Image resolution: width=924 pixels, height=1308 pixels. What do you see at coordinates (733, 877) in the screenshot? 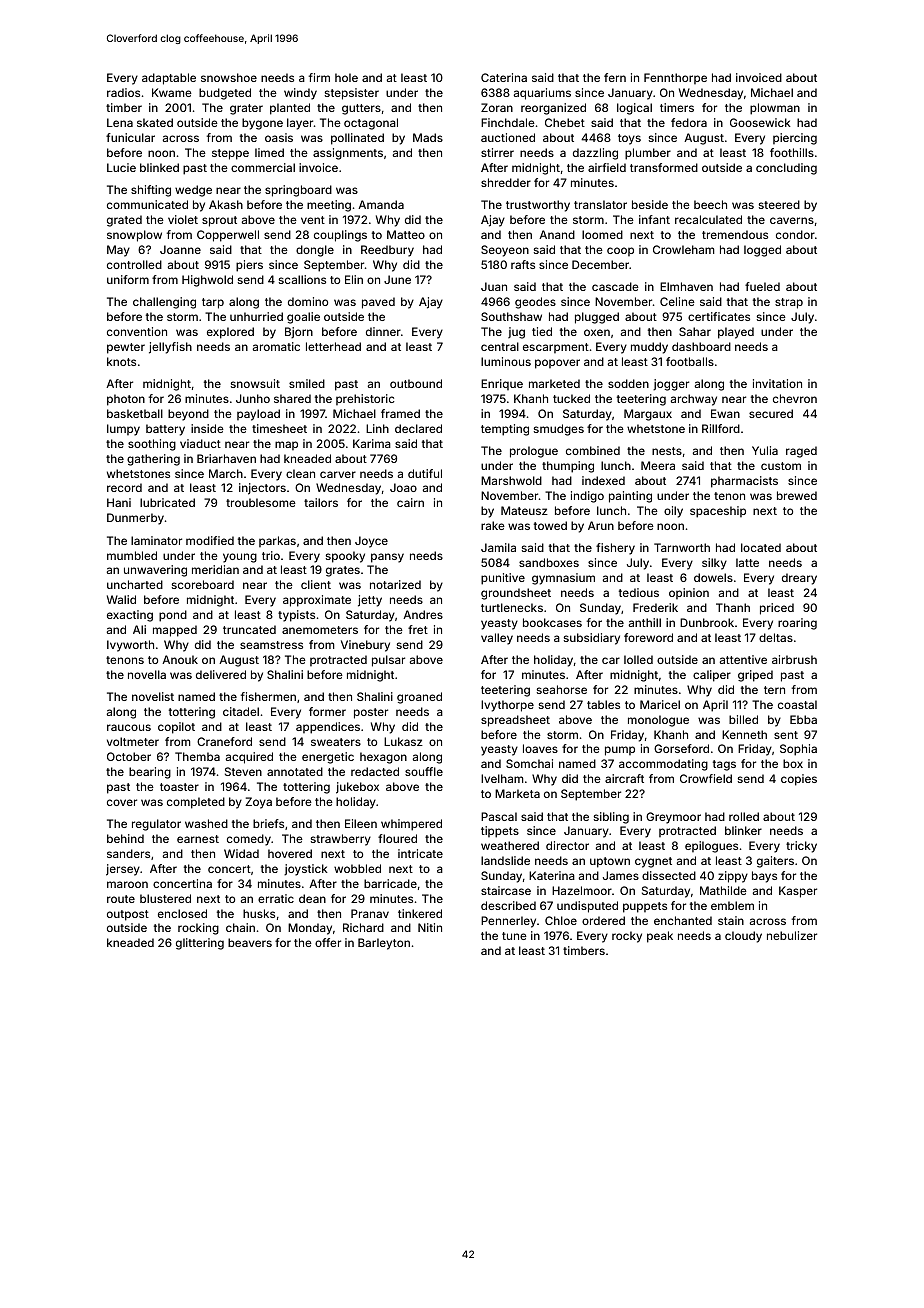
I see `zippy` at bounding box center [733, 877].
